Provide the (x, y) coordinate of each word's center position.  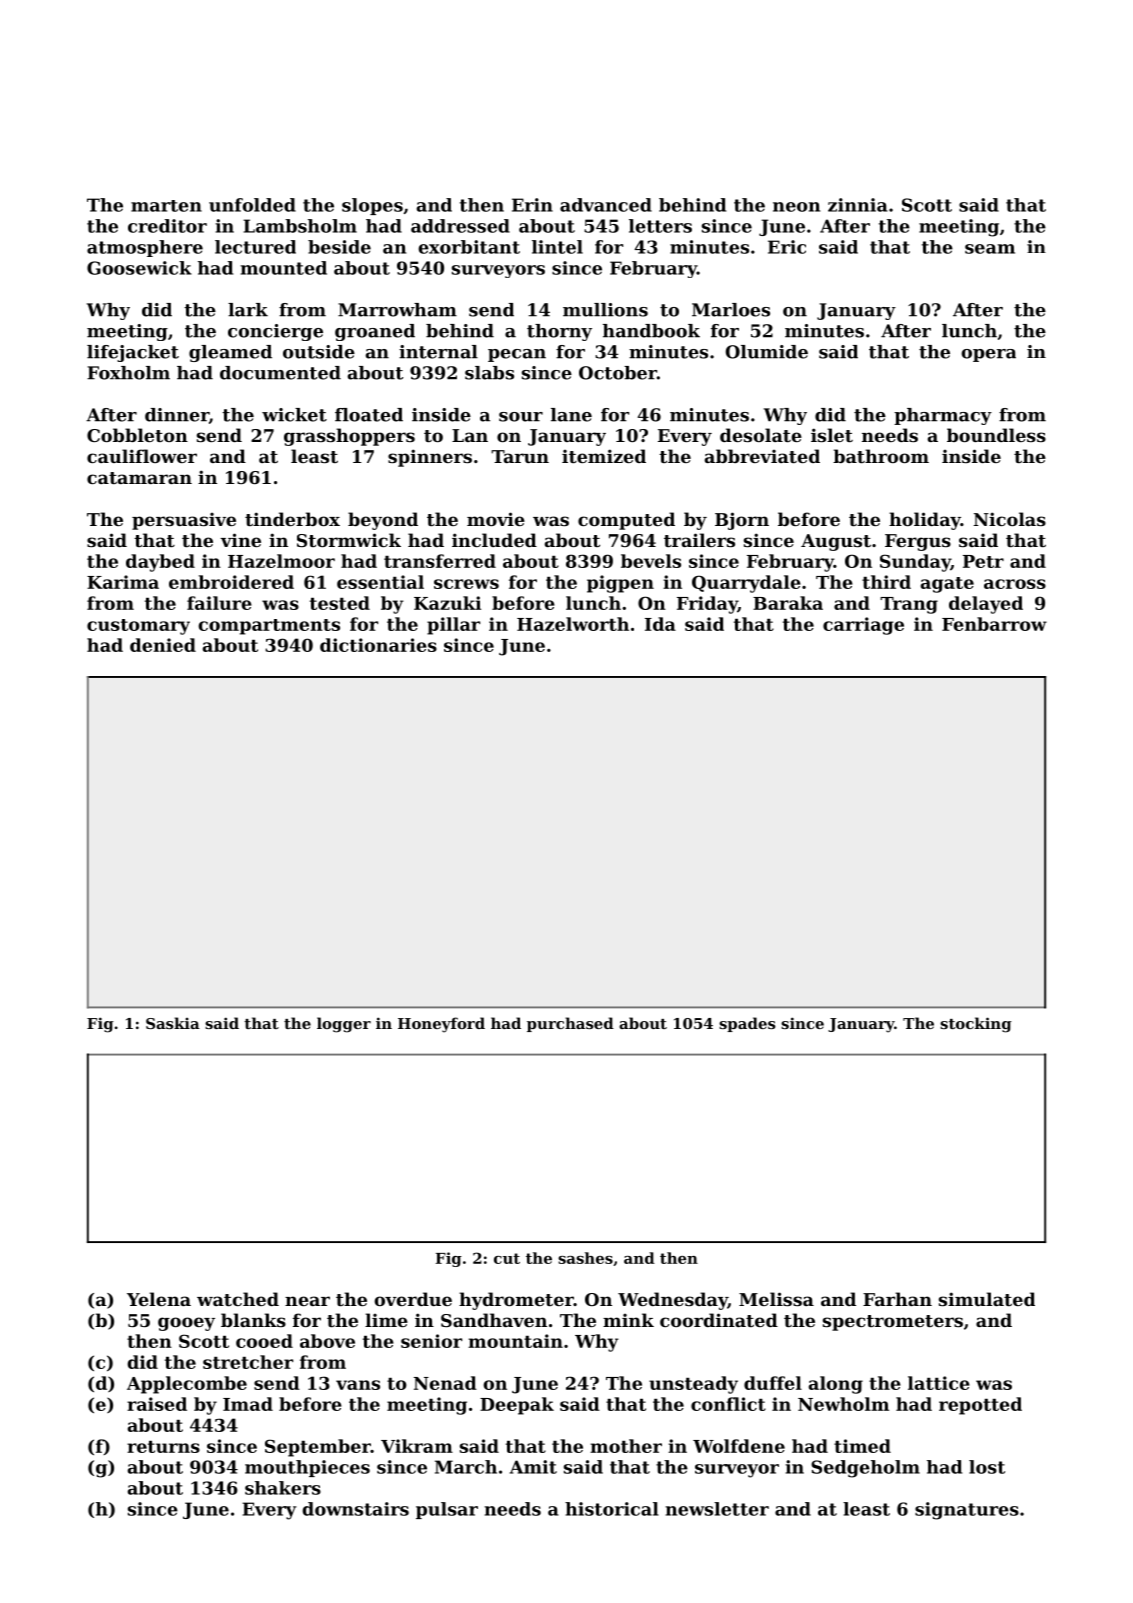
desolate (761, 435)
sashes (585, 1258)
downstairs (355, 1509)
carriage (863, 626)
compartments (269, 627)
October (618, 373)
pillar (453, 626)
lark (248, 310)
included (494, 540)
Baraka (788, 603)
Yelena (159, 1299)
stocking (976, 1025)
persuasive (184, 521)
